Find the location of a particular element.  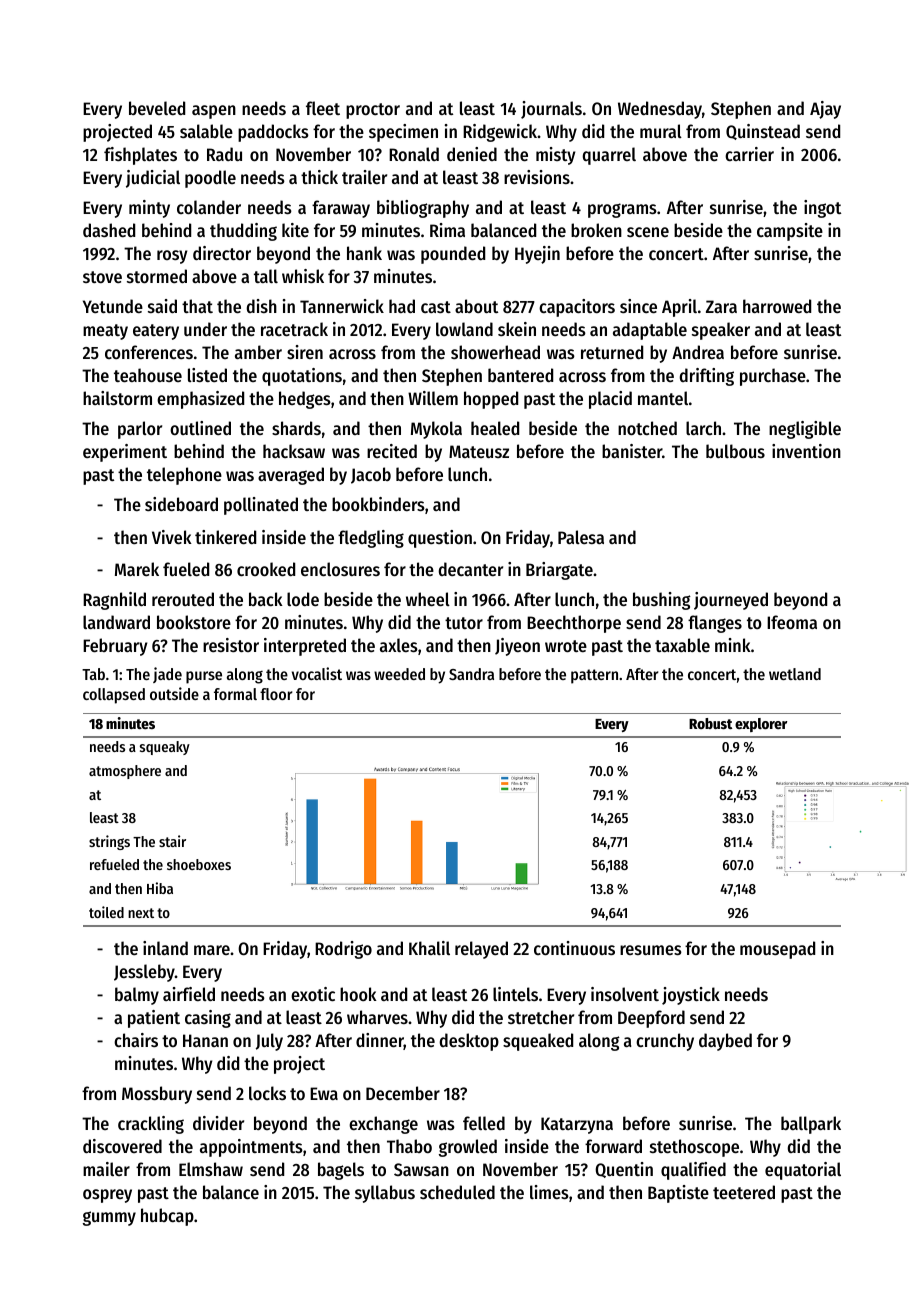

mousepad is located at coordinates (777, 950).
